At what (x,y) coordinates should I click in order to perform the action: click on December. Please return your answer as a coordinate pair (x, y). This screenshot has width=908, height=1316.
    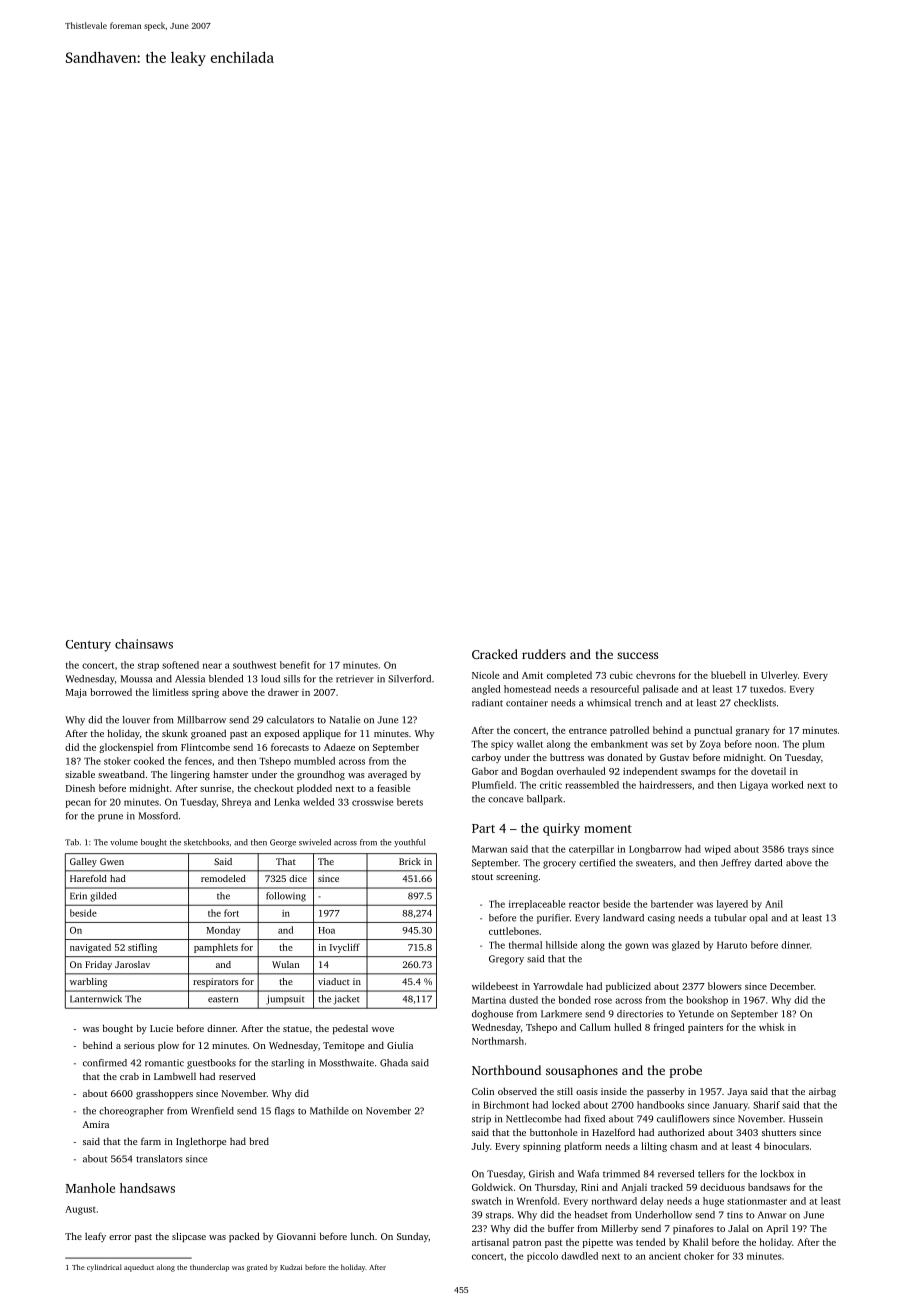
    Looking at the image, I should click on (792, 986).
